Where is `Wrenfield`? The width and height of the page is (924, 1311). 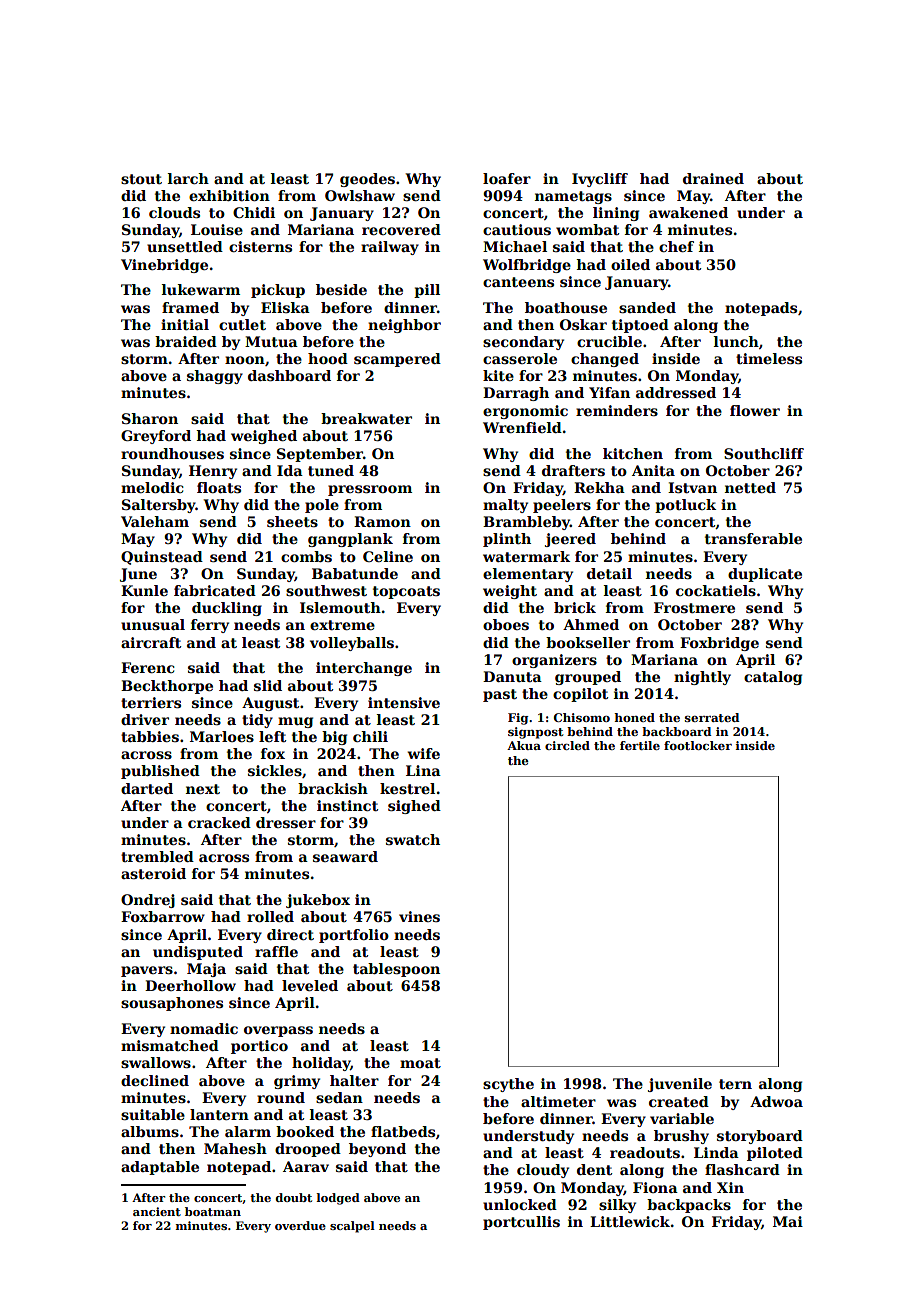 Wrenfield is located at coordinates (522, 427).
